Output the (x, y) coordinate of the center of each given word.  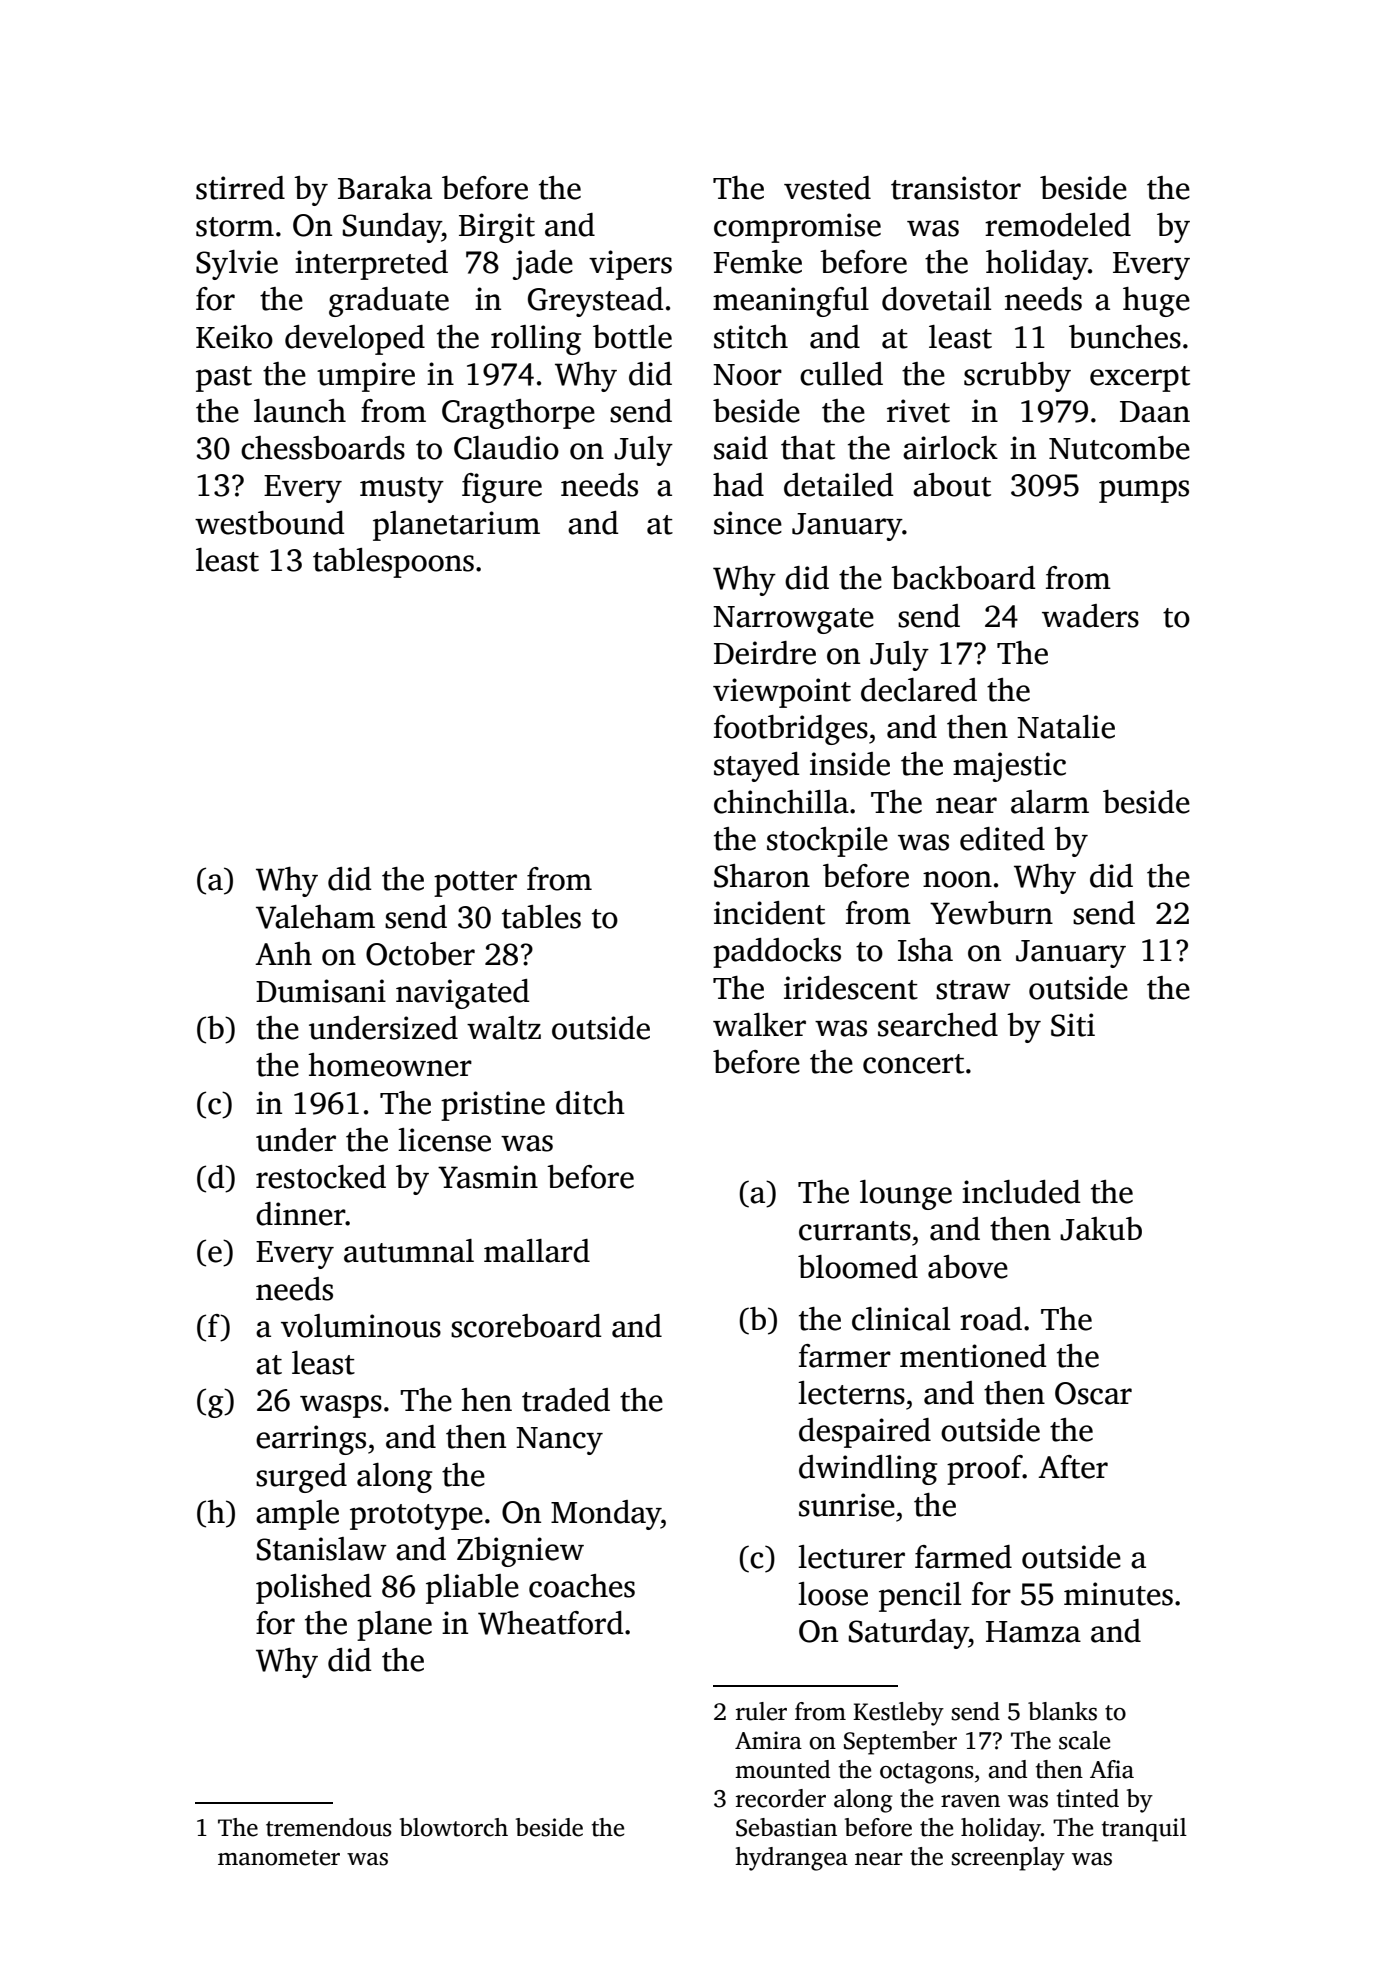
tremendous (329, 1827)
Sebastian (786, 1827)
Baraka (385, 188)
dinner (301, 1214)
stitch (751, 337)
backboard (963, 578)
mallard (537, 1251)
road (991, 1319)
